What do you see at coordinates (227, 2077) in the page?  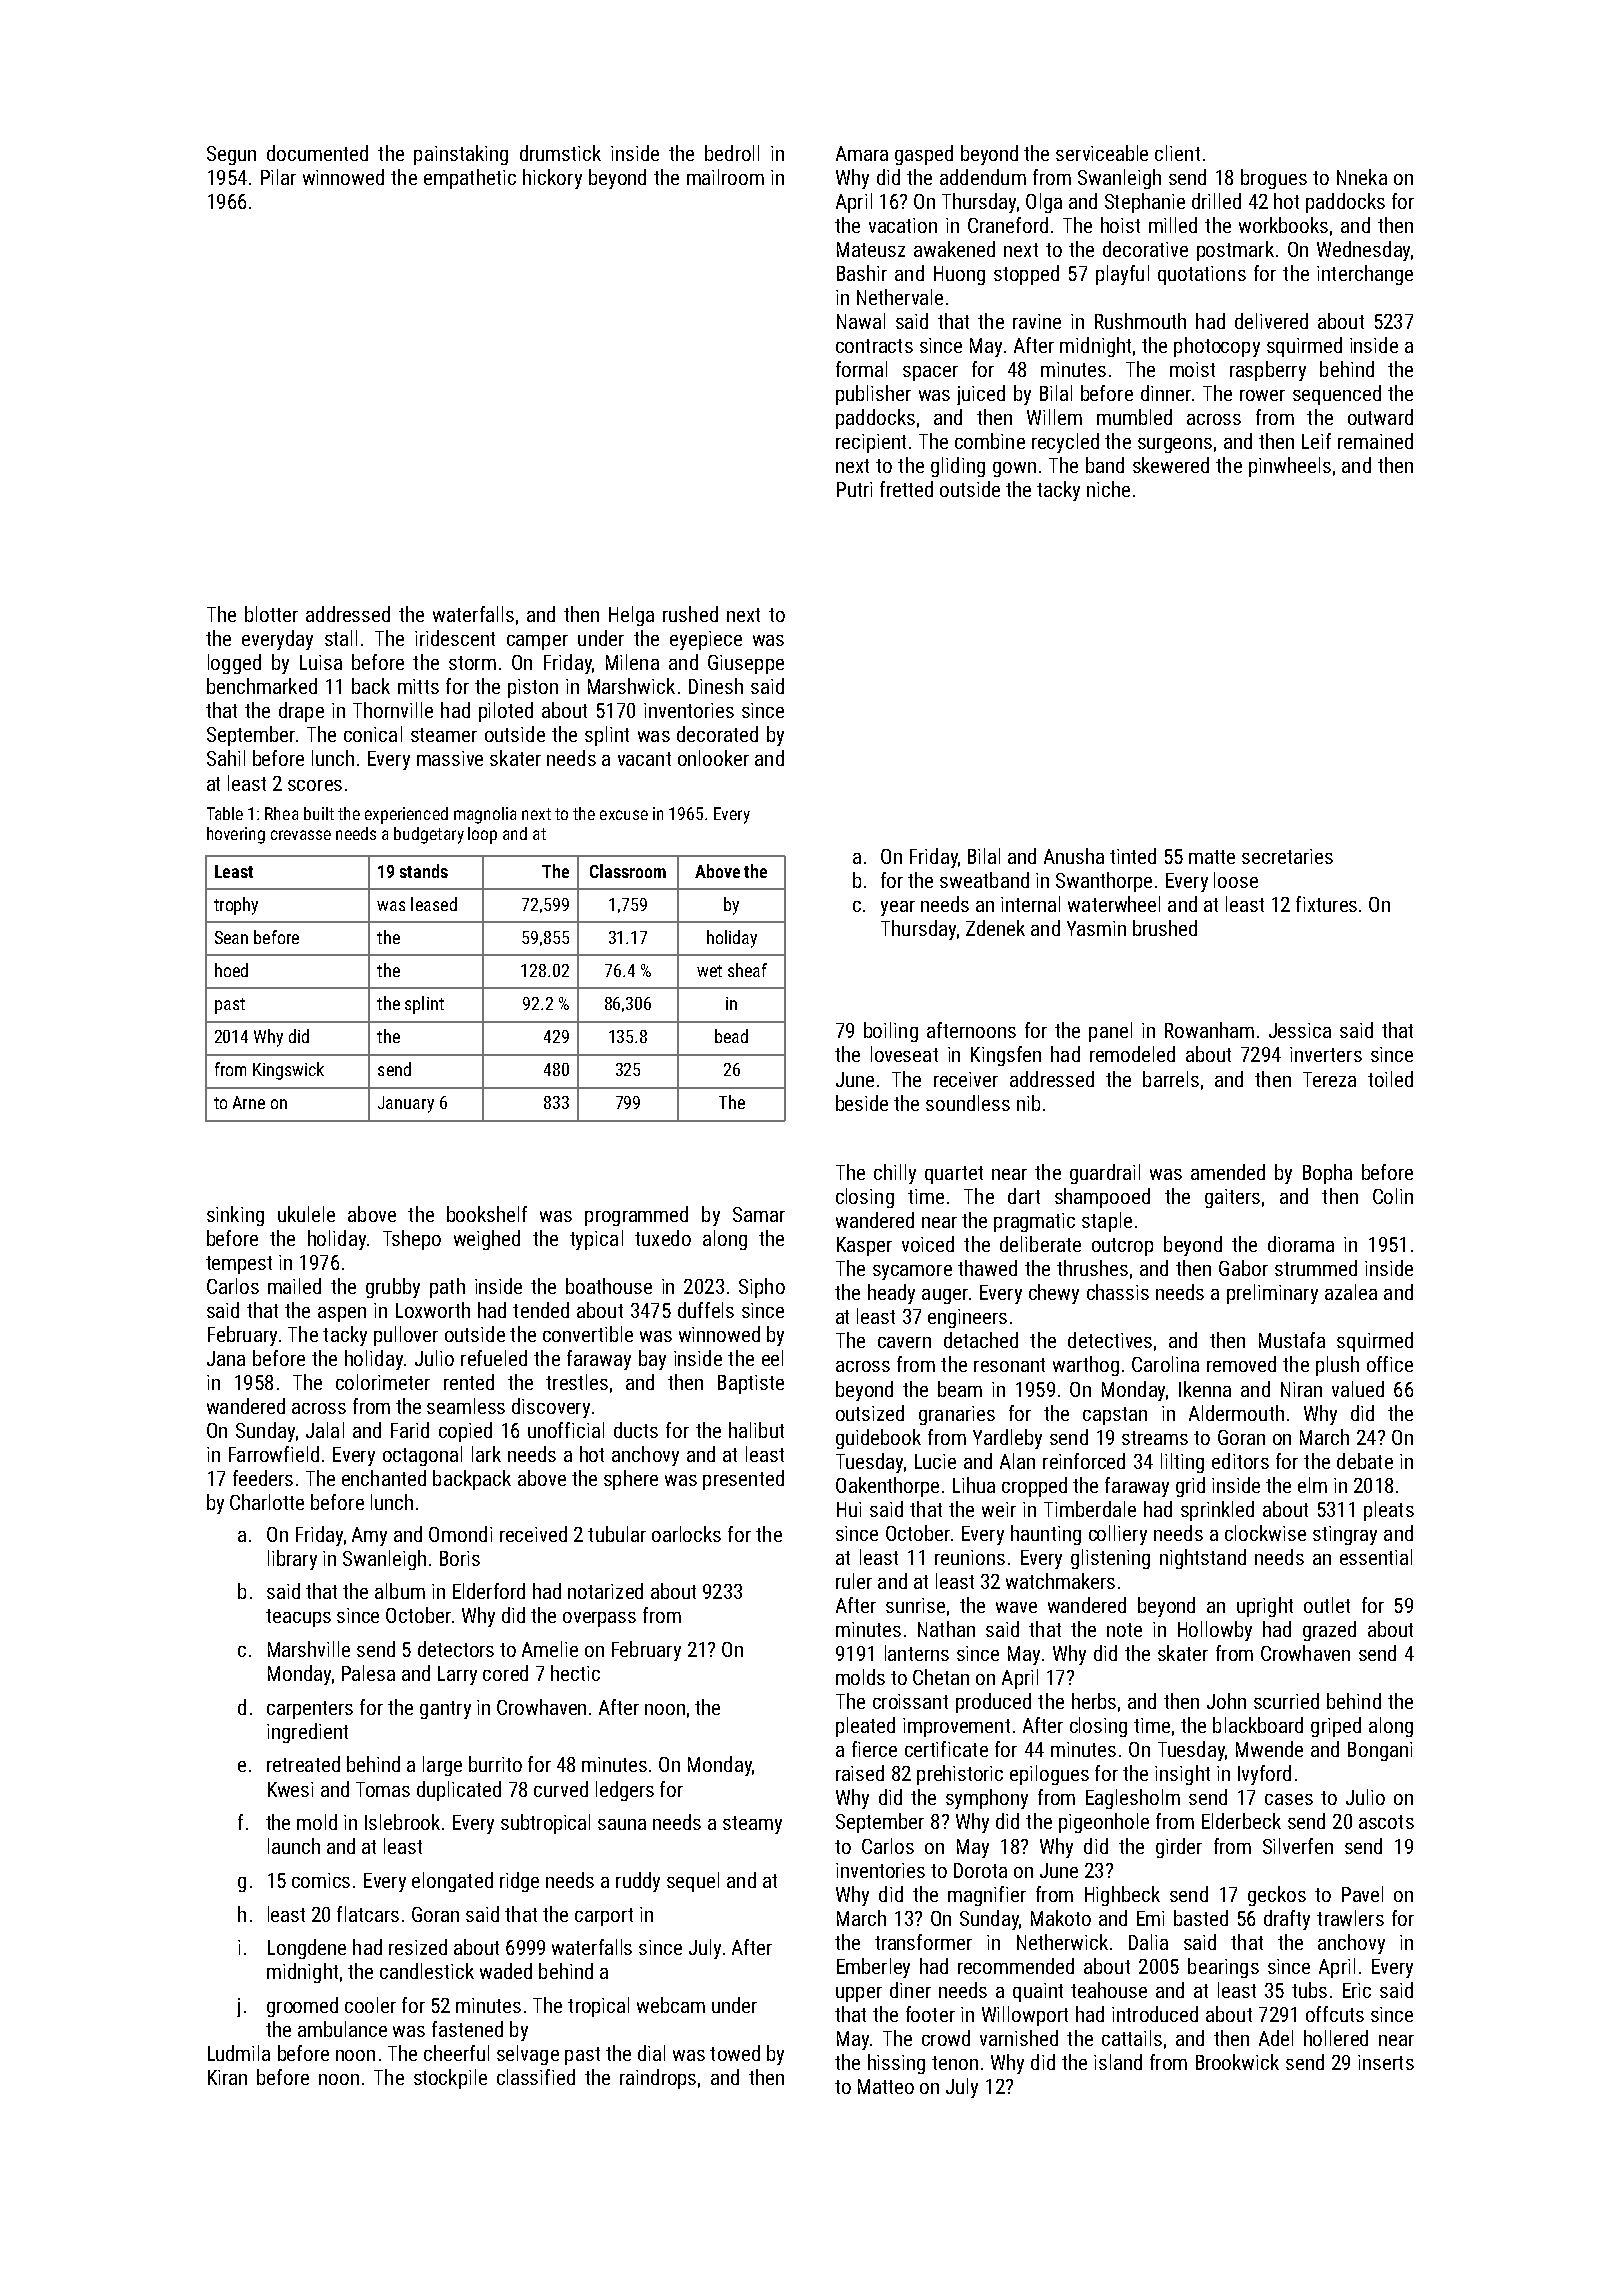 I see `Kiran` at bounding box center [227, 2077].
